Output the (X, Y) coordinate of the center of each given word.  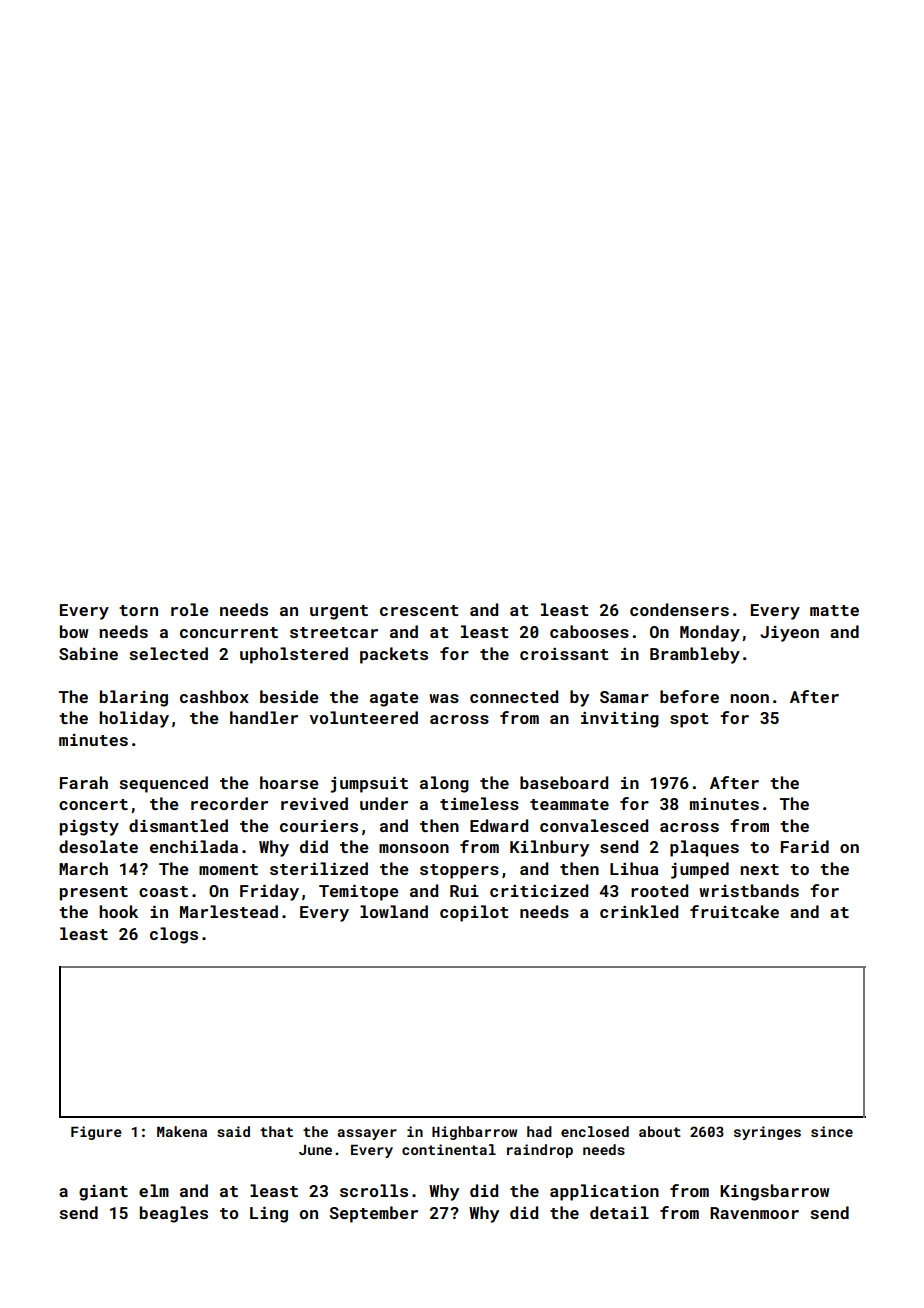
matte (834, 610)
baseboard (564, 782)
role (190, 609)
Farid (805, 846)
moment (228, 869)
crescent (419, 610)
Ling (269, 1214)
